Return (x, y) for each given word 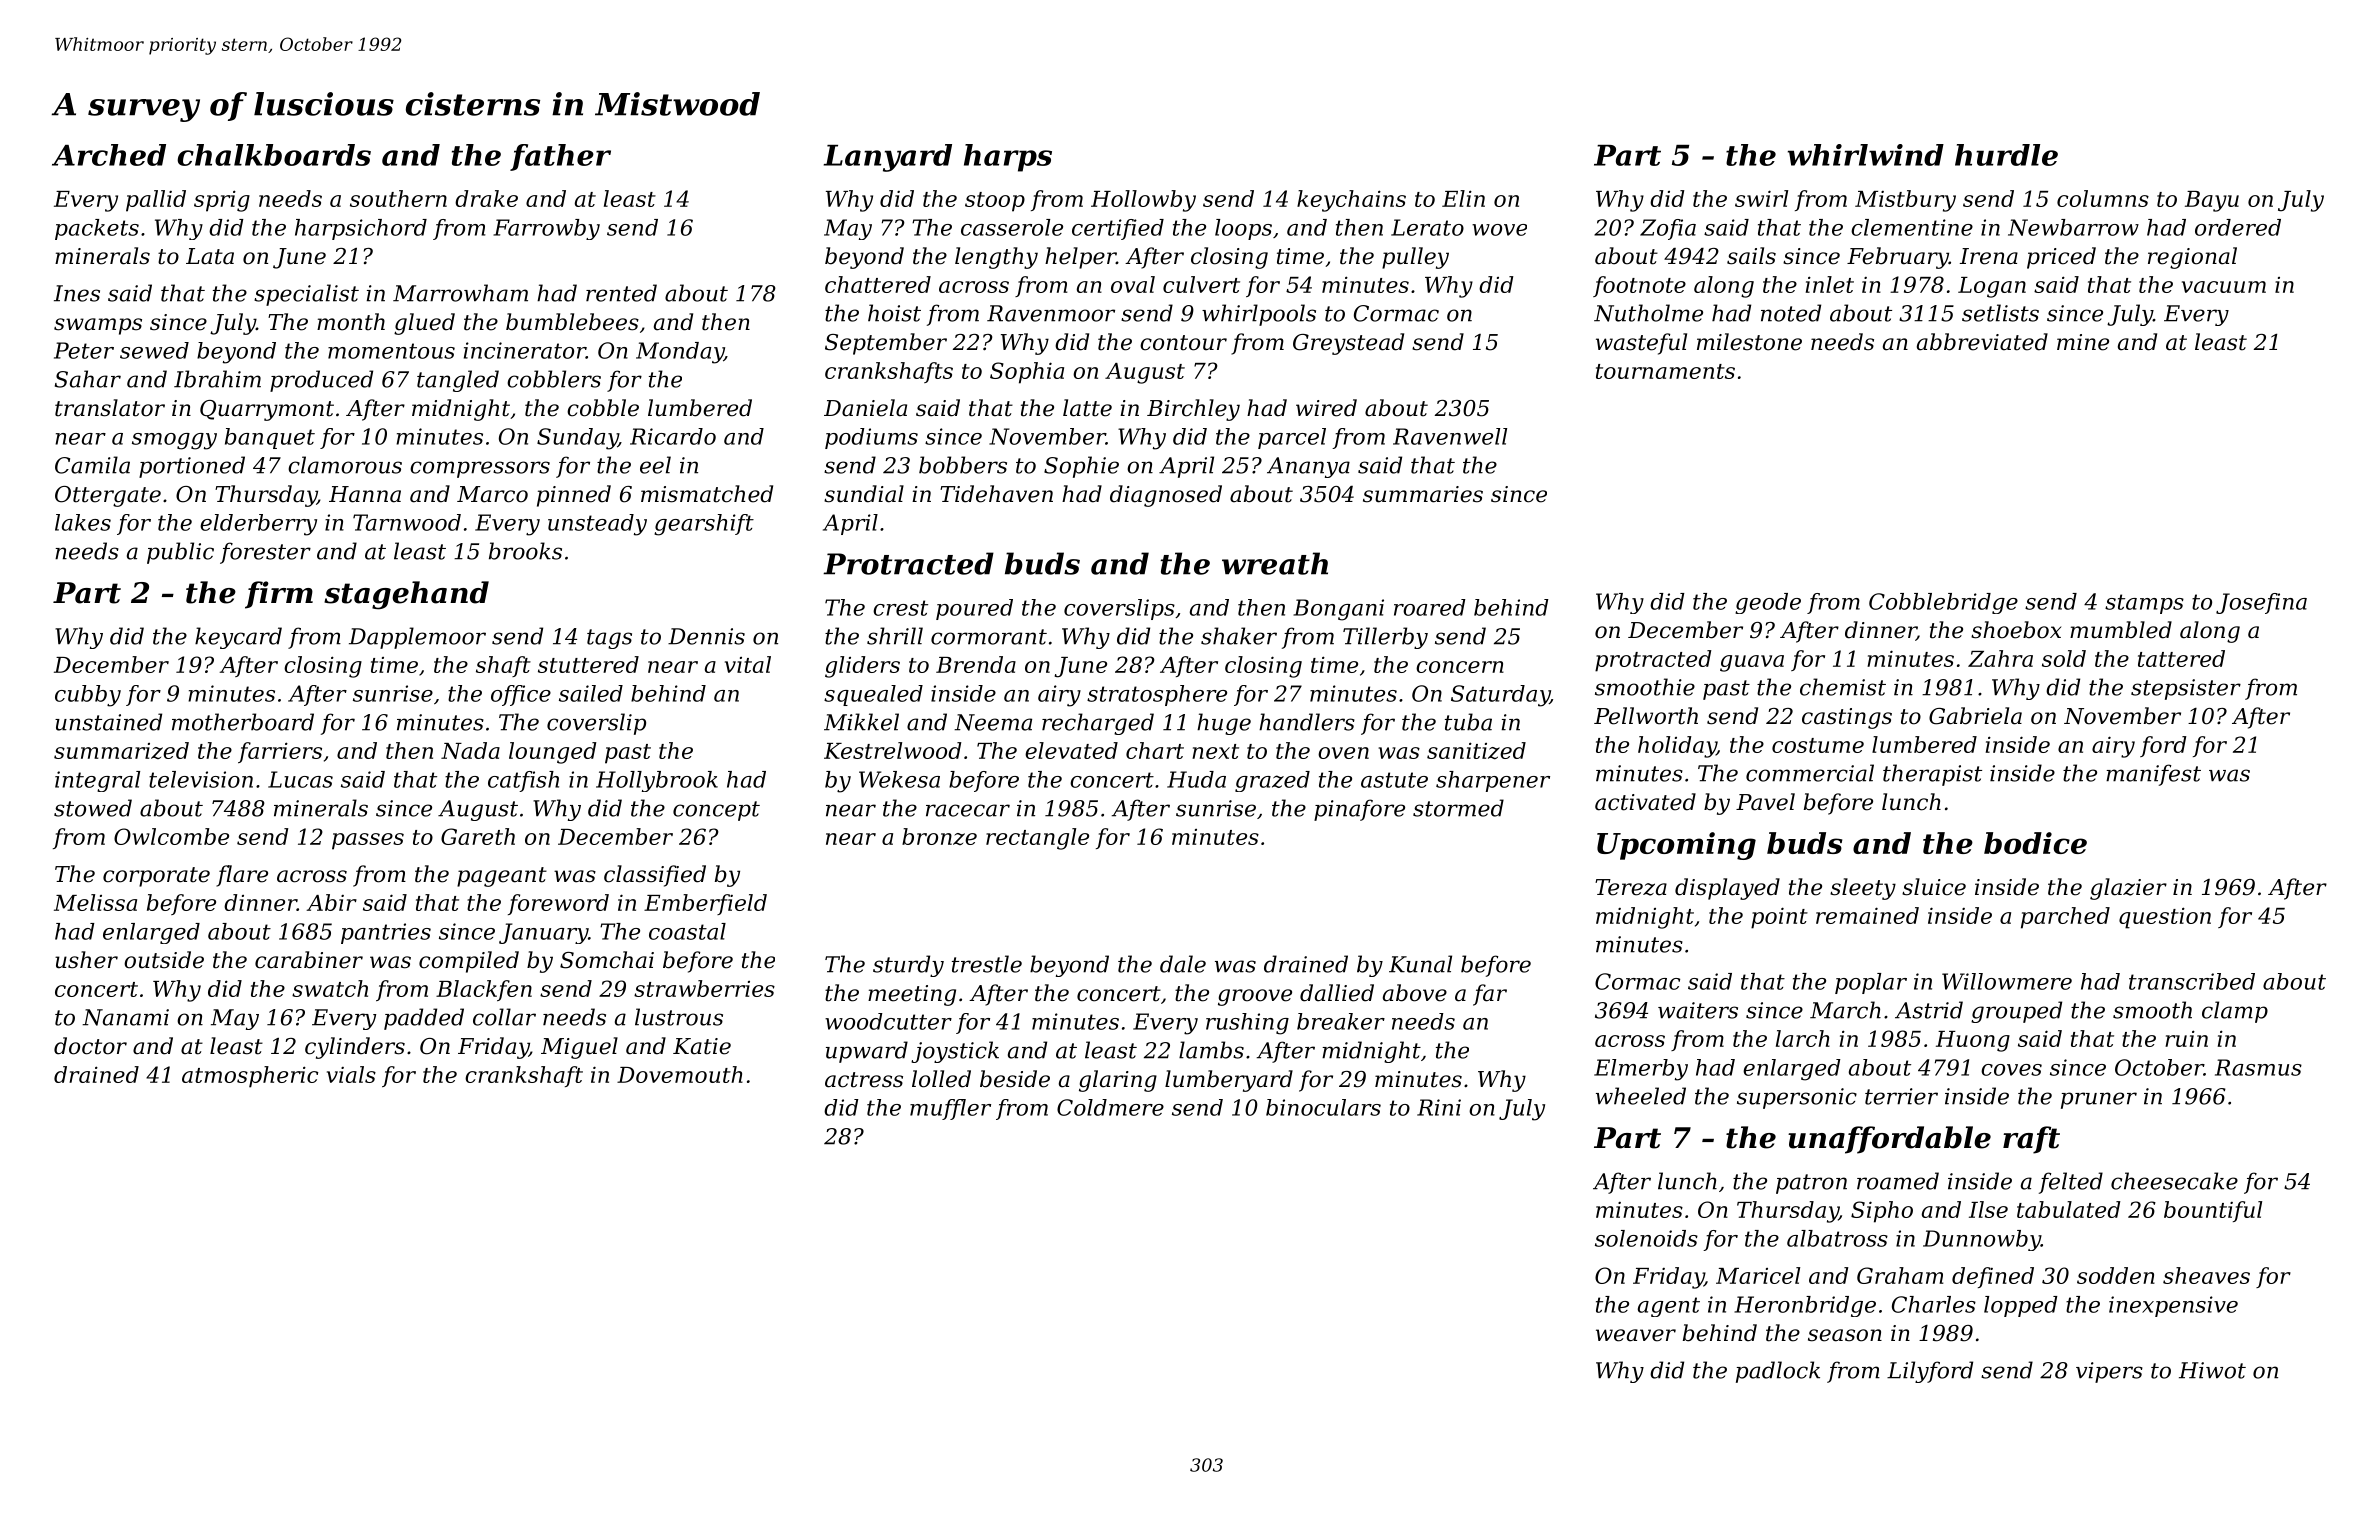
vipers (2109, 1372)
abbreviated (1982, 342)
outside (164, 960)
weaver (1636, 1335)
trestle (987, 964)
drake (486, 198)
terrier (1901, 1096)
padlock (1778, 1372)
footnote (1639, 286)
